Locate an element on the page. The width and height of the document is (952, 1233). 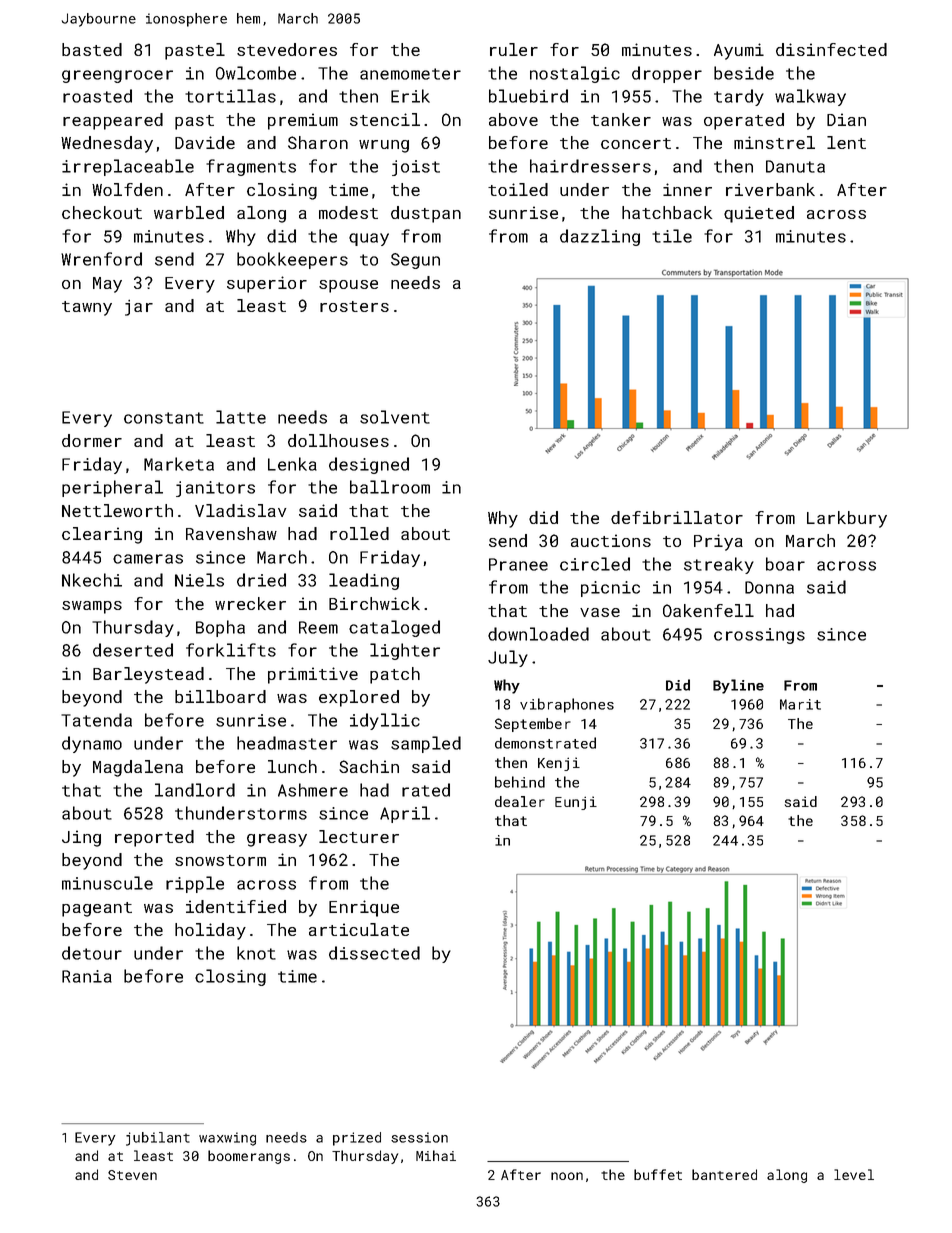
quieted is located at coordinates (759, 214).
